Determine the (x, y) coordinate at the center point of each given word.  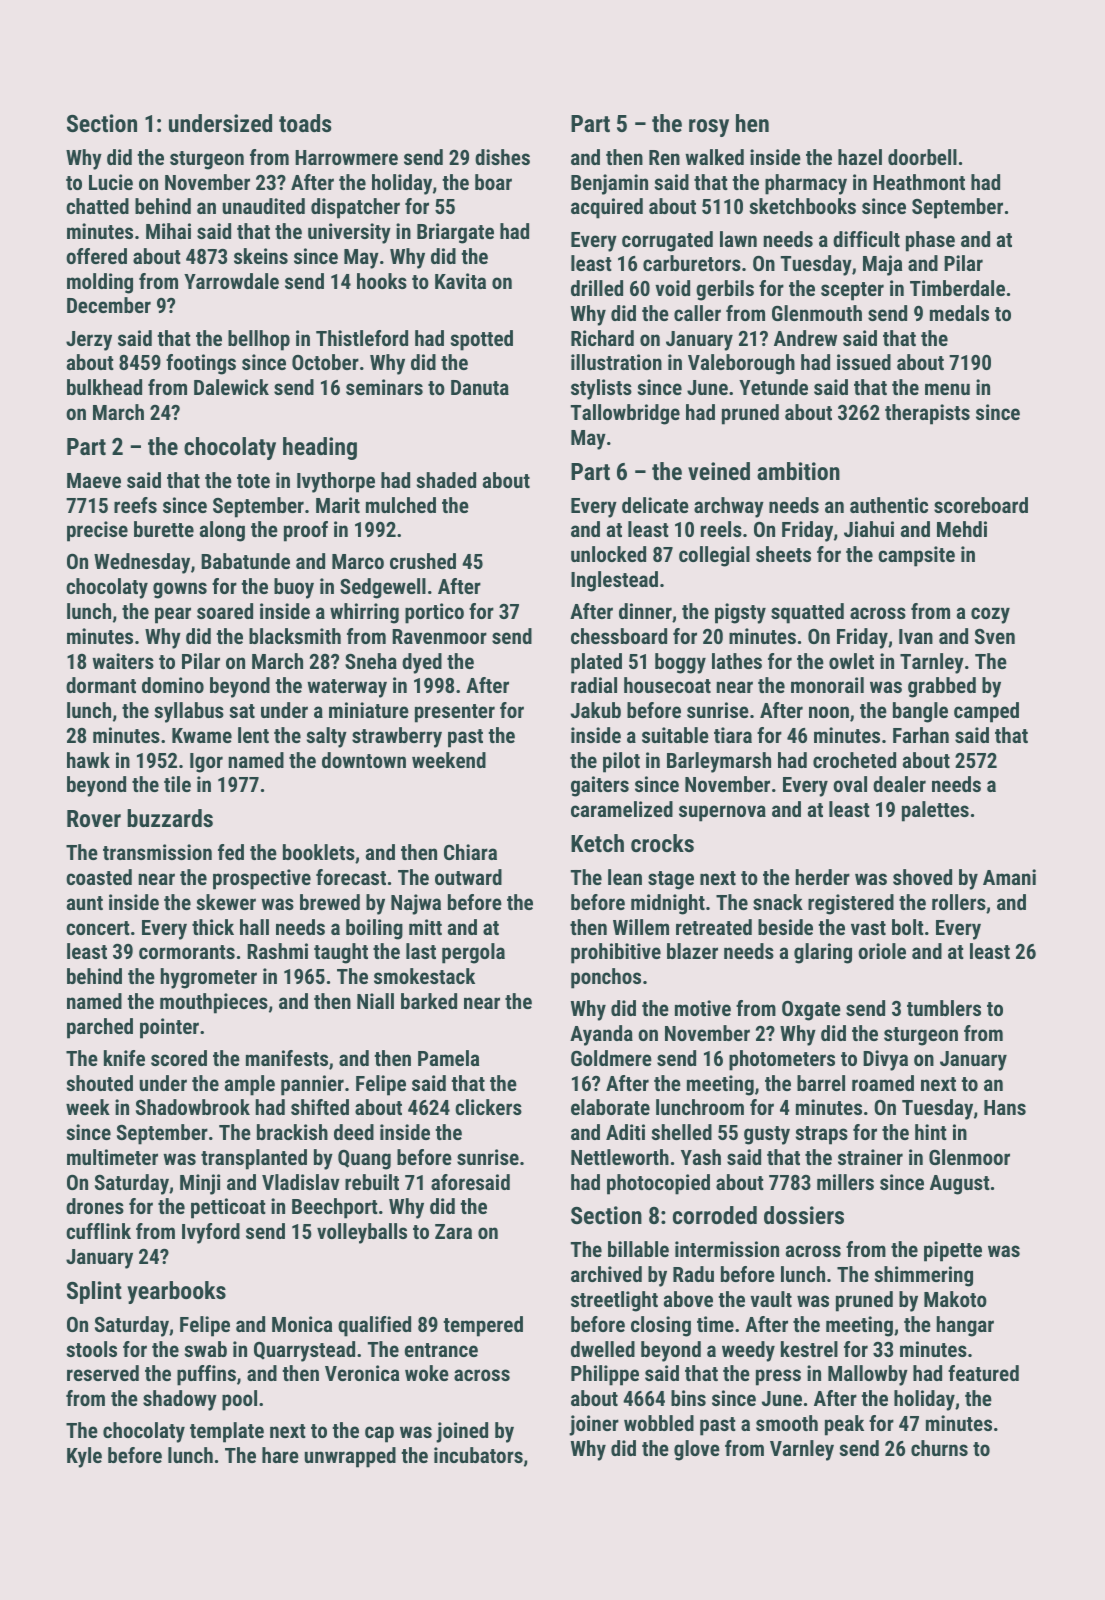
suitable (675, 735)
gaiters (600, 786)
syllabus (189, 712)
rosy (709, 128)
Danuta (480, 387)
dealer (899, 784)
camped (986, 712)
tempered (483, 1326)
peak (844, 1425)
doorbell (922, 157)
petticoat (228, 1208)
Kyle (84, 1457)
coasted (99, 877)
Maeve (94, 480)
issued (864, 362)
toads (305, 123)
